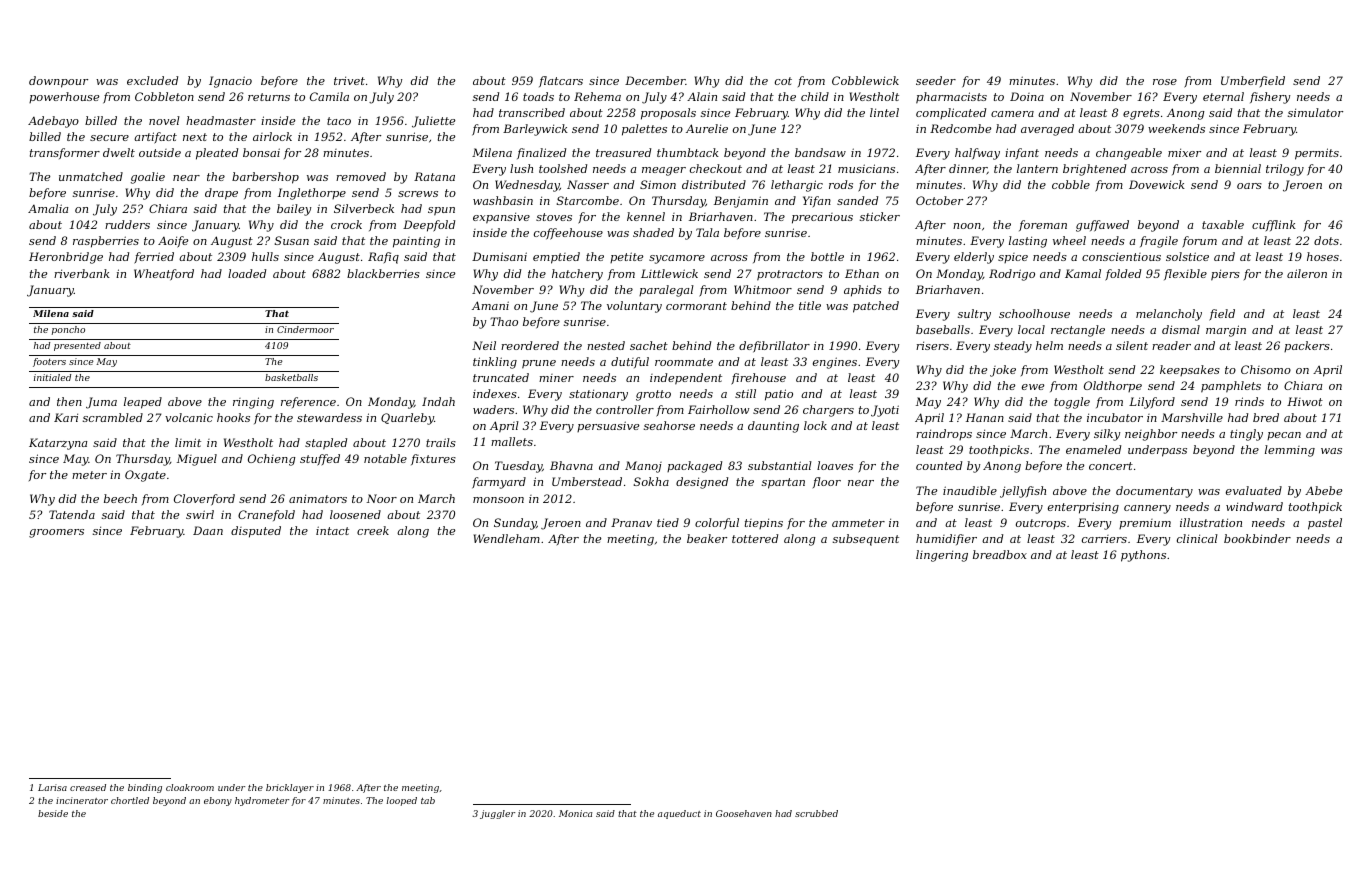  Describe the element at coordinates (1165, 82) in the document. I see `rose` at that location.
